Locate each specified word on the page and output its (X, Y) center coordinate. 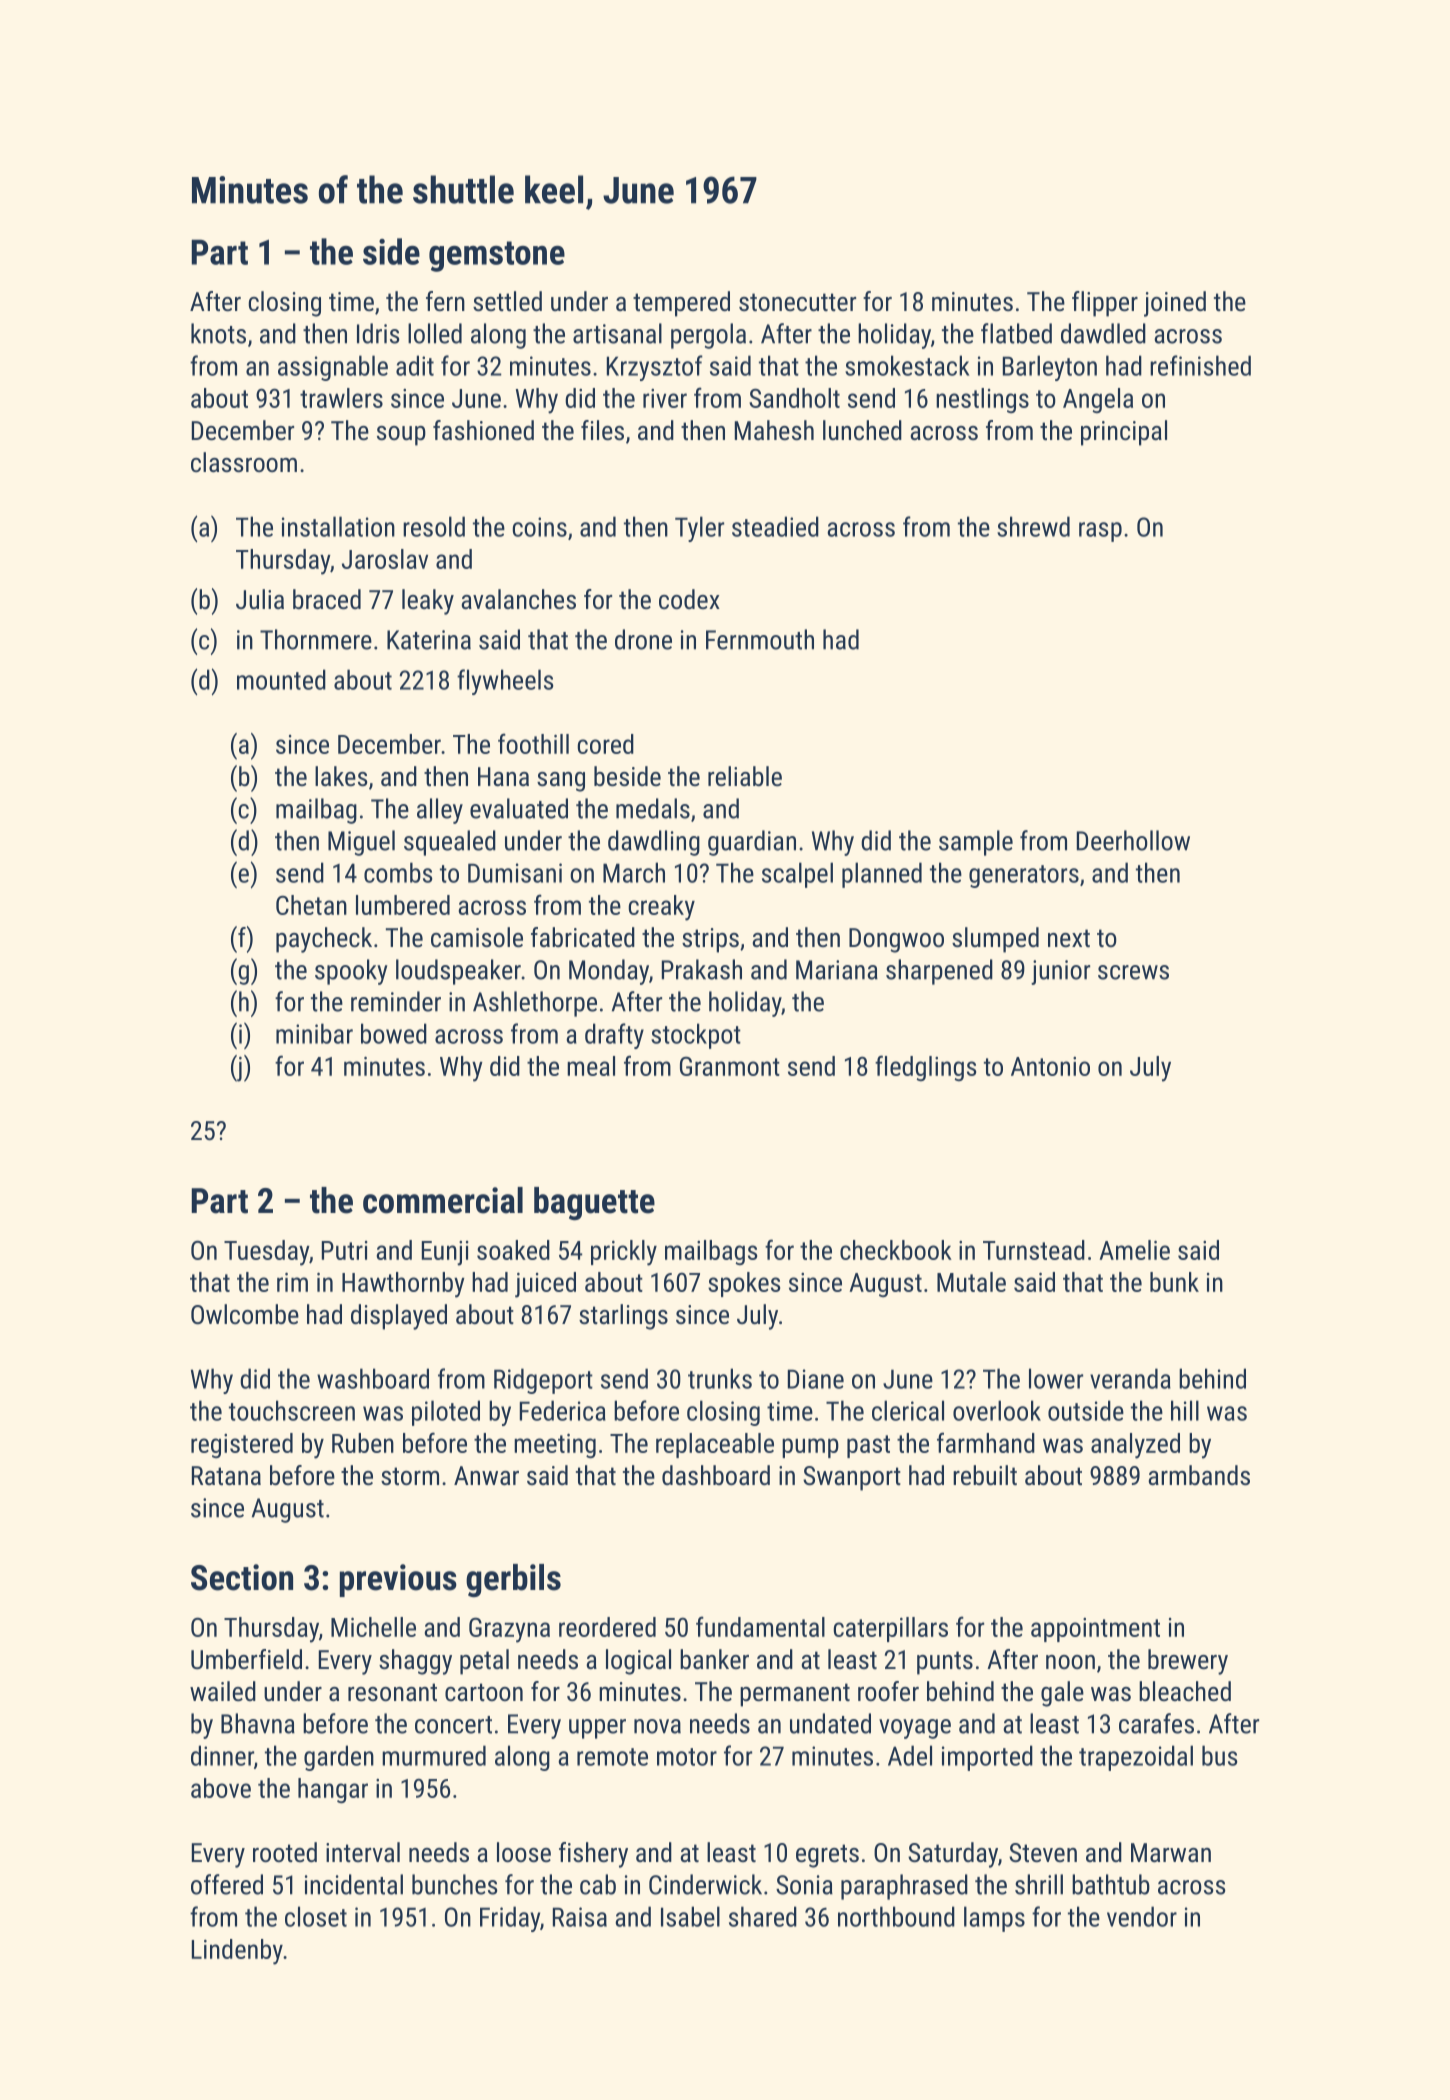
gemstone (497, 256)
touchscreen (292, 1410)
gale (1062, 1694)
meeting (555, 1446)
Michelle (373, 1627)
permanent (795, 1695)
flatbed (1016, 333)
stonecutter (797, 302)
